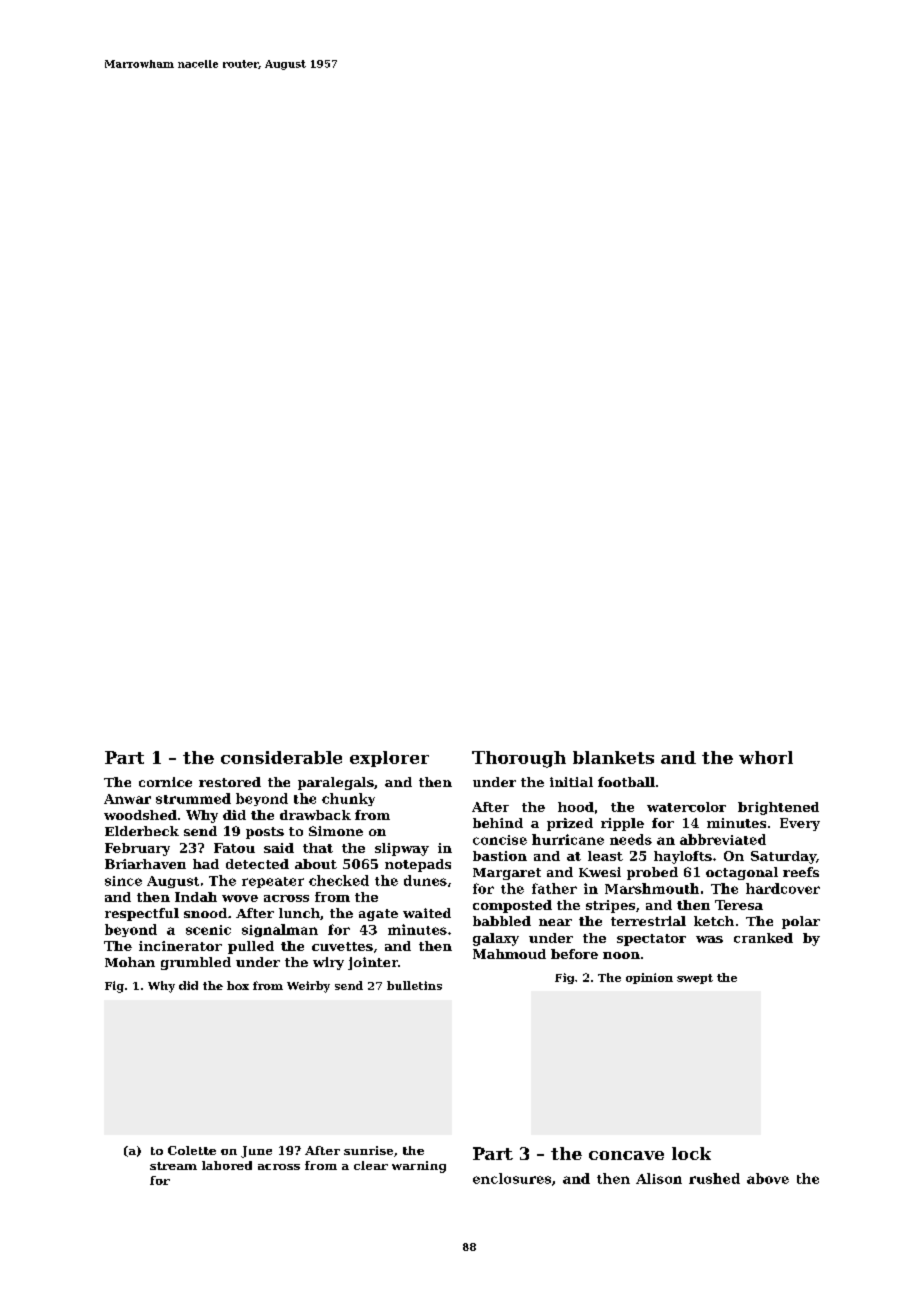 This screenshot has width=924, height=1308. Describe the element at coordinates (695, 979) in the screenshot. I see `swept` at that location.
